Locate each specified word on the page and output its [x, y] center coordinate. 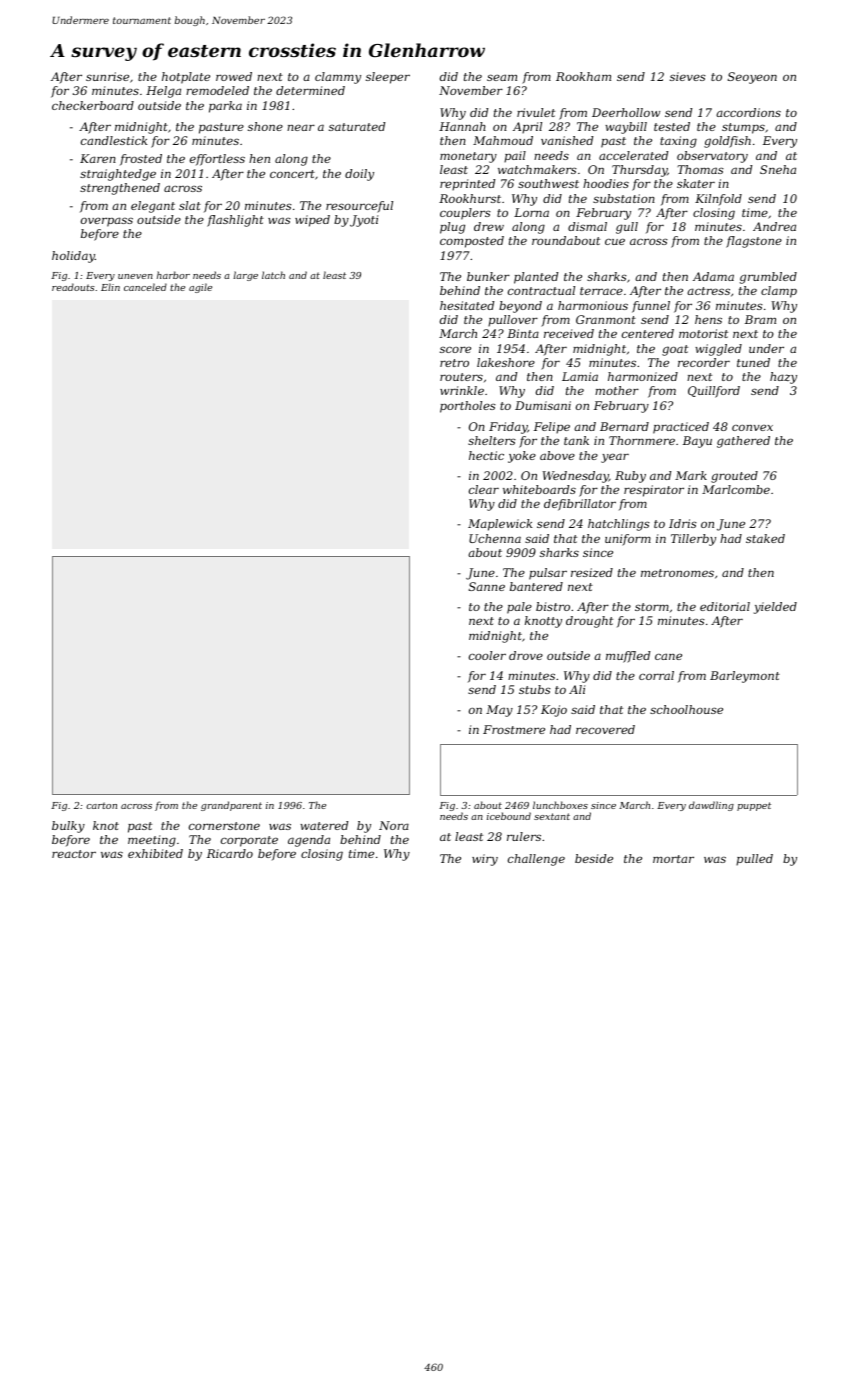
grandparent [231, 806]
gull [627, 228]
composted [472, 242]
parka [225, 107]
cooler [487, 655]
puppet [754, 806]
